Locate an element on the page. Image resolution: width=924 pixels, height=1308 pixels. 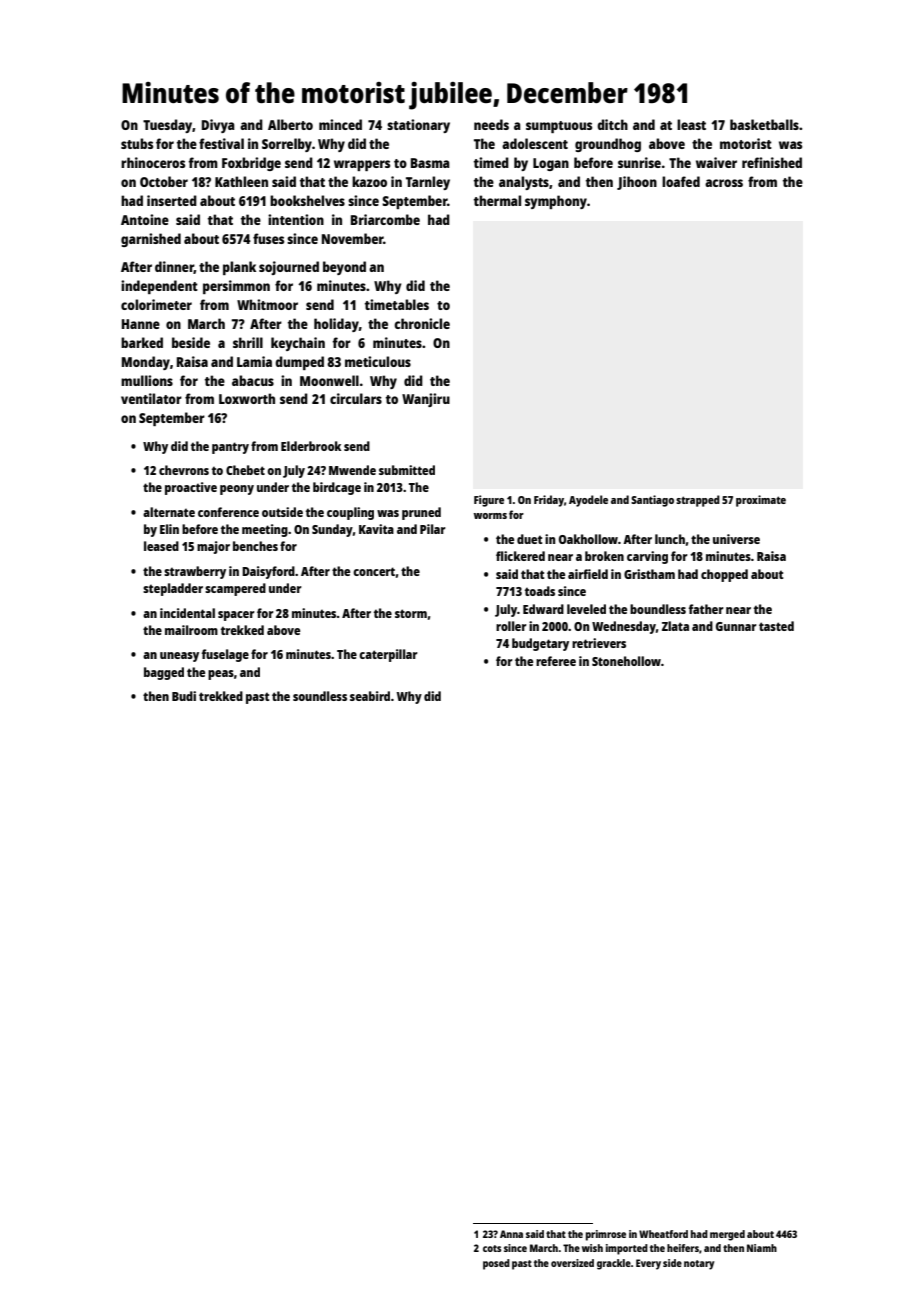
across is located at coordinates (724, 183).
